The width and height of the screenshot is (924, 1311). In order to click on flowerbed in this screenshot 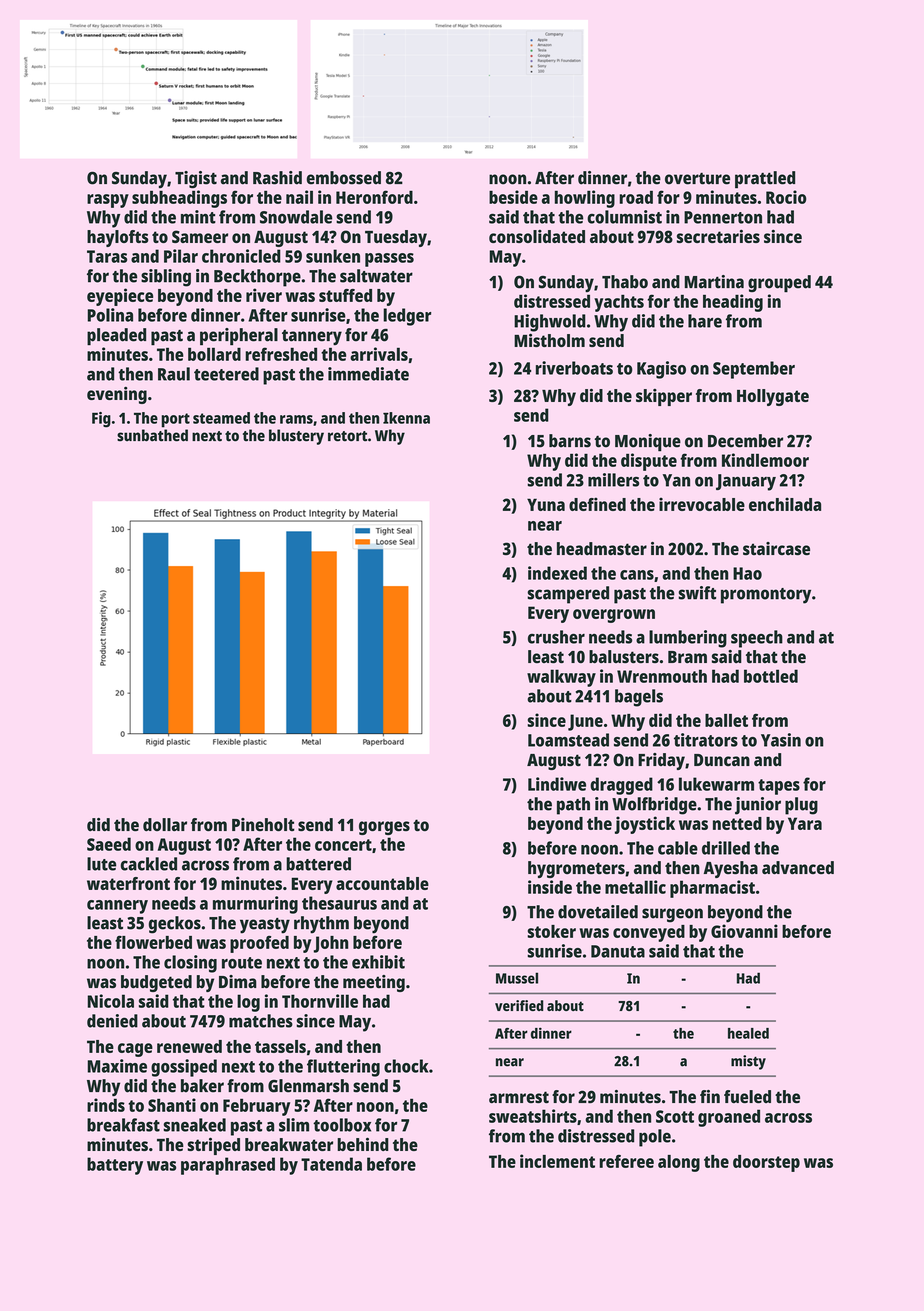, I will do `click(153, 942)`.
